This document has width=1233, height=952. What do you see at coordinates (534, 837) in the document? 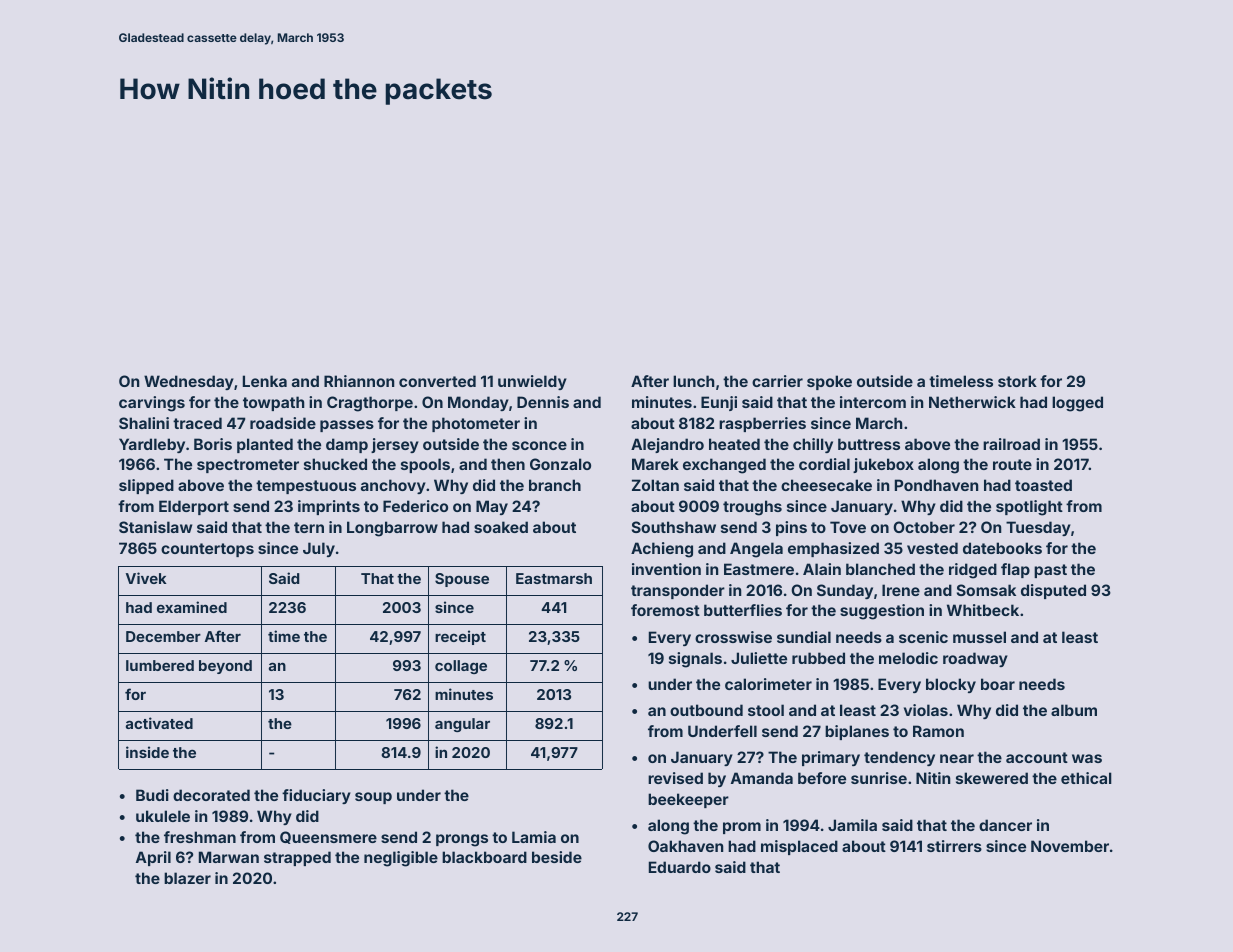
I see `Lamia` at bounding box center [534, 837].
